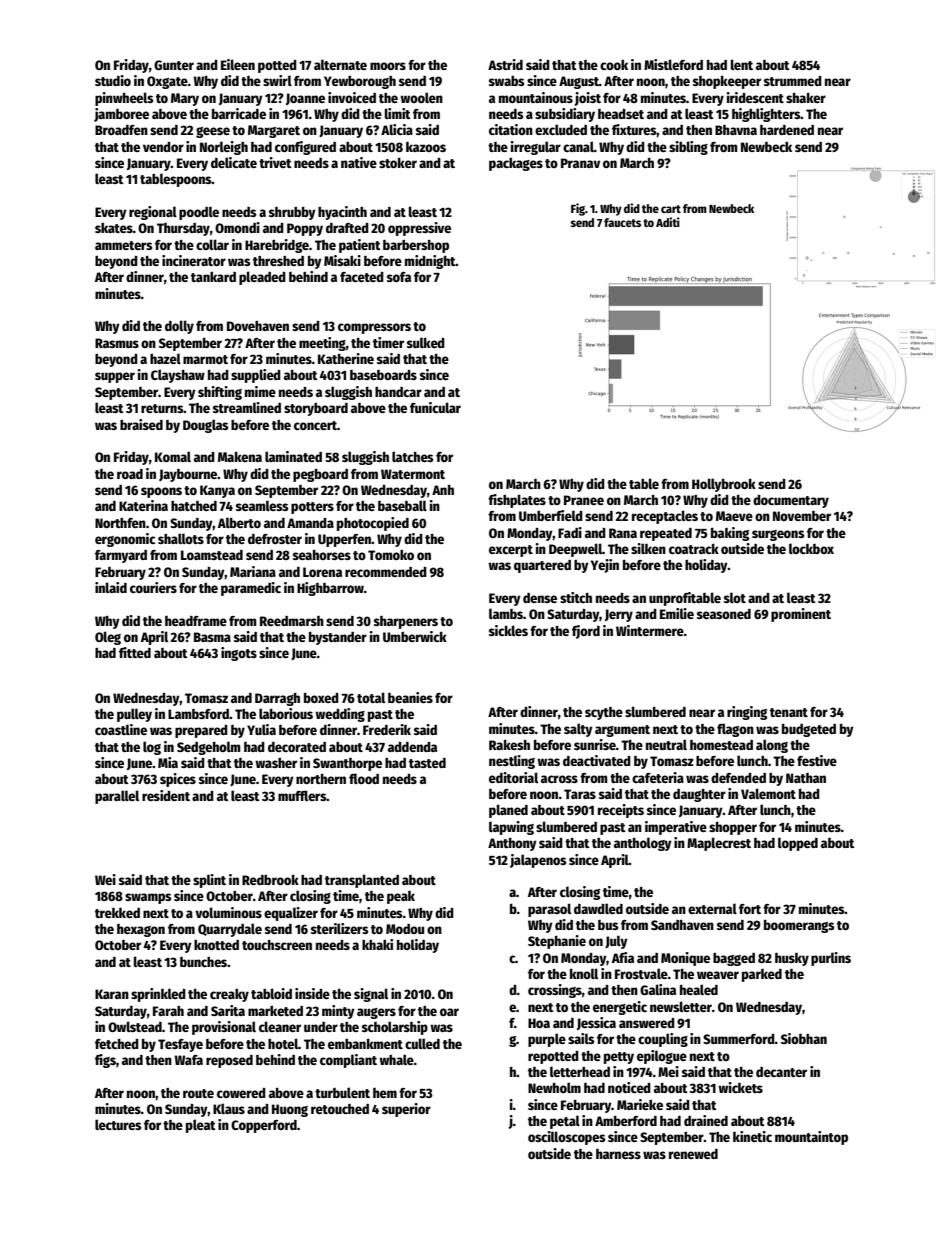  What do you see at coordinates (789, 712) in the screenshot?
I see `tenant` at bounding box center [789, 712].
